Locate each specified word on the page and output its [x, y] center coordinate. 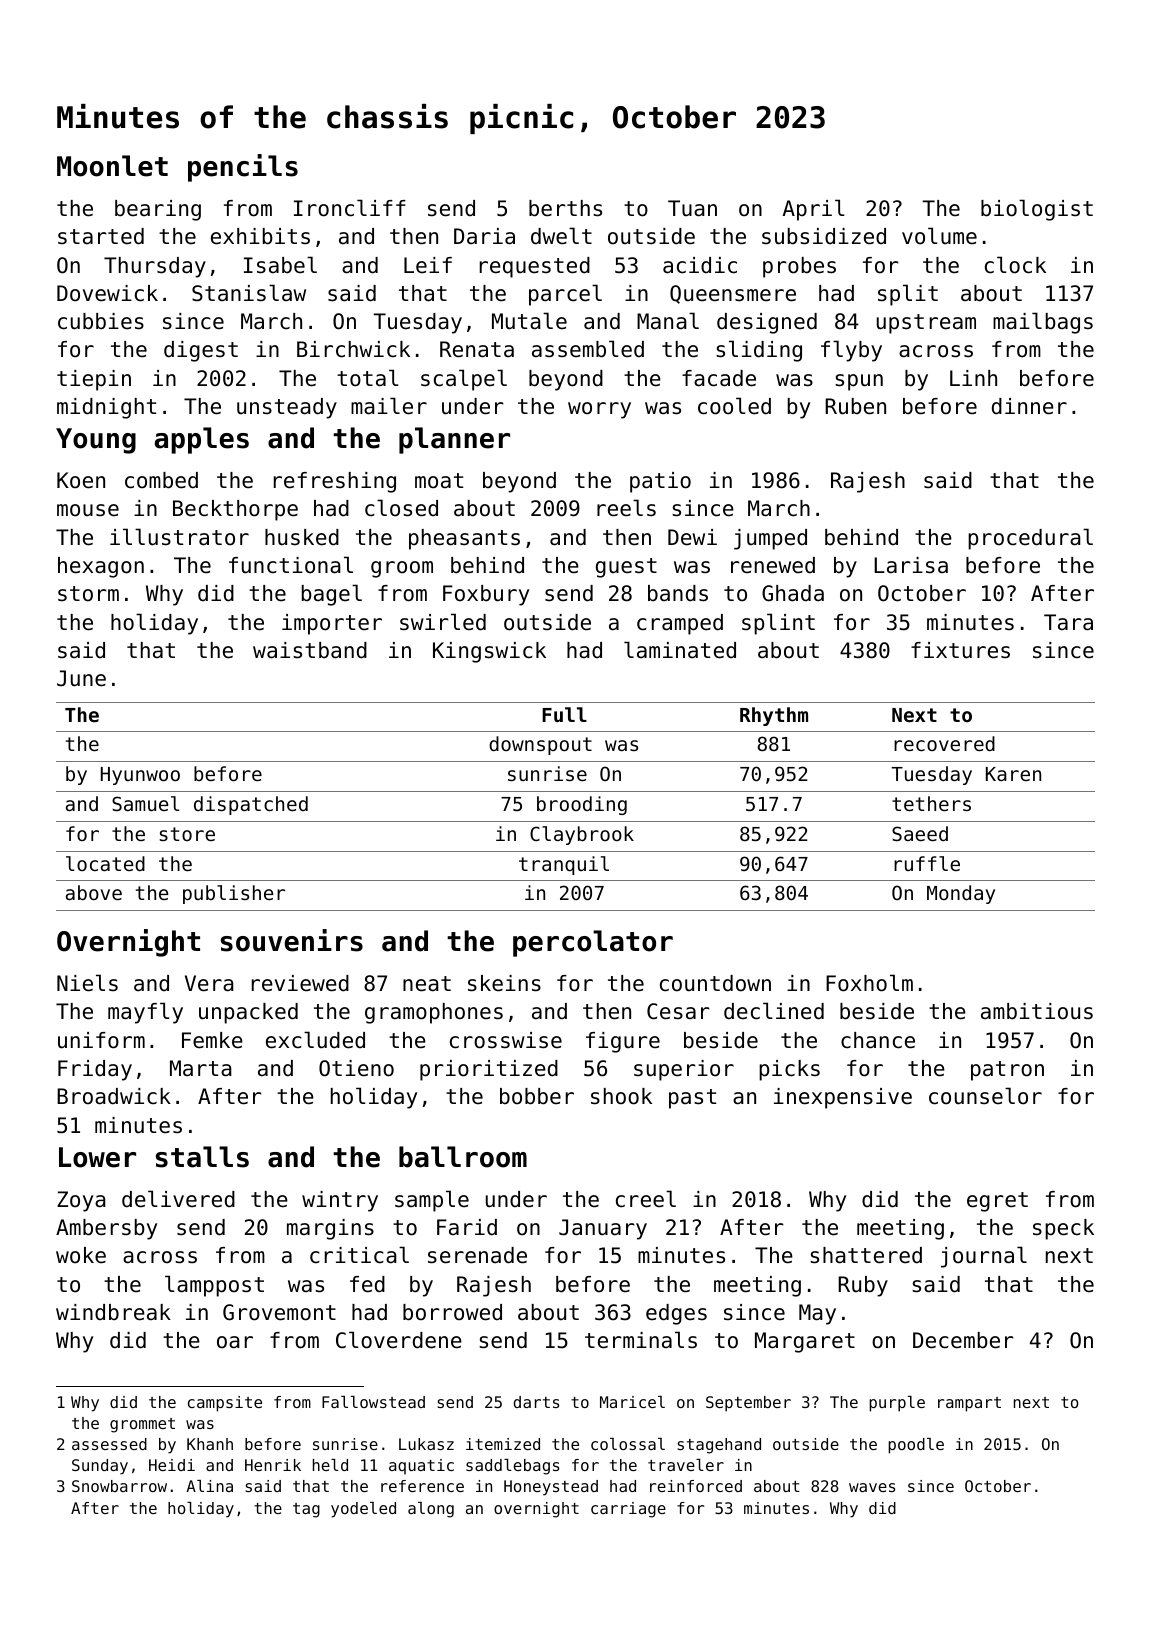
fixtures [960, 650]
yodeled [363, 1510]
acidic [700, 265]
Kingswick [489, 652]
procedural [1030, 539]
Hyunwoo [140, 776]
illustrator [179, 537]
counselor [985, 1096]
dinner [1029, 406]
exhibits [260, 236]
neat [427, 984]
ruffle [927, 863]
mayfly [145, 1013]
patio [660, 482]
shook [621, 1096]
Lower [97, 1157]
